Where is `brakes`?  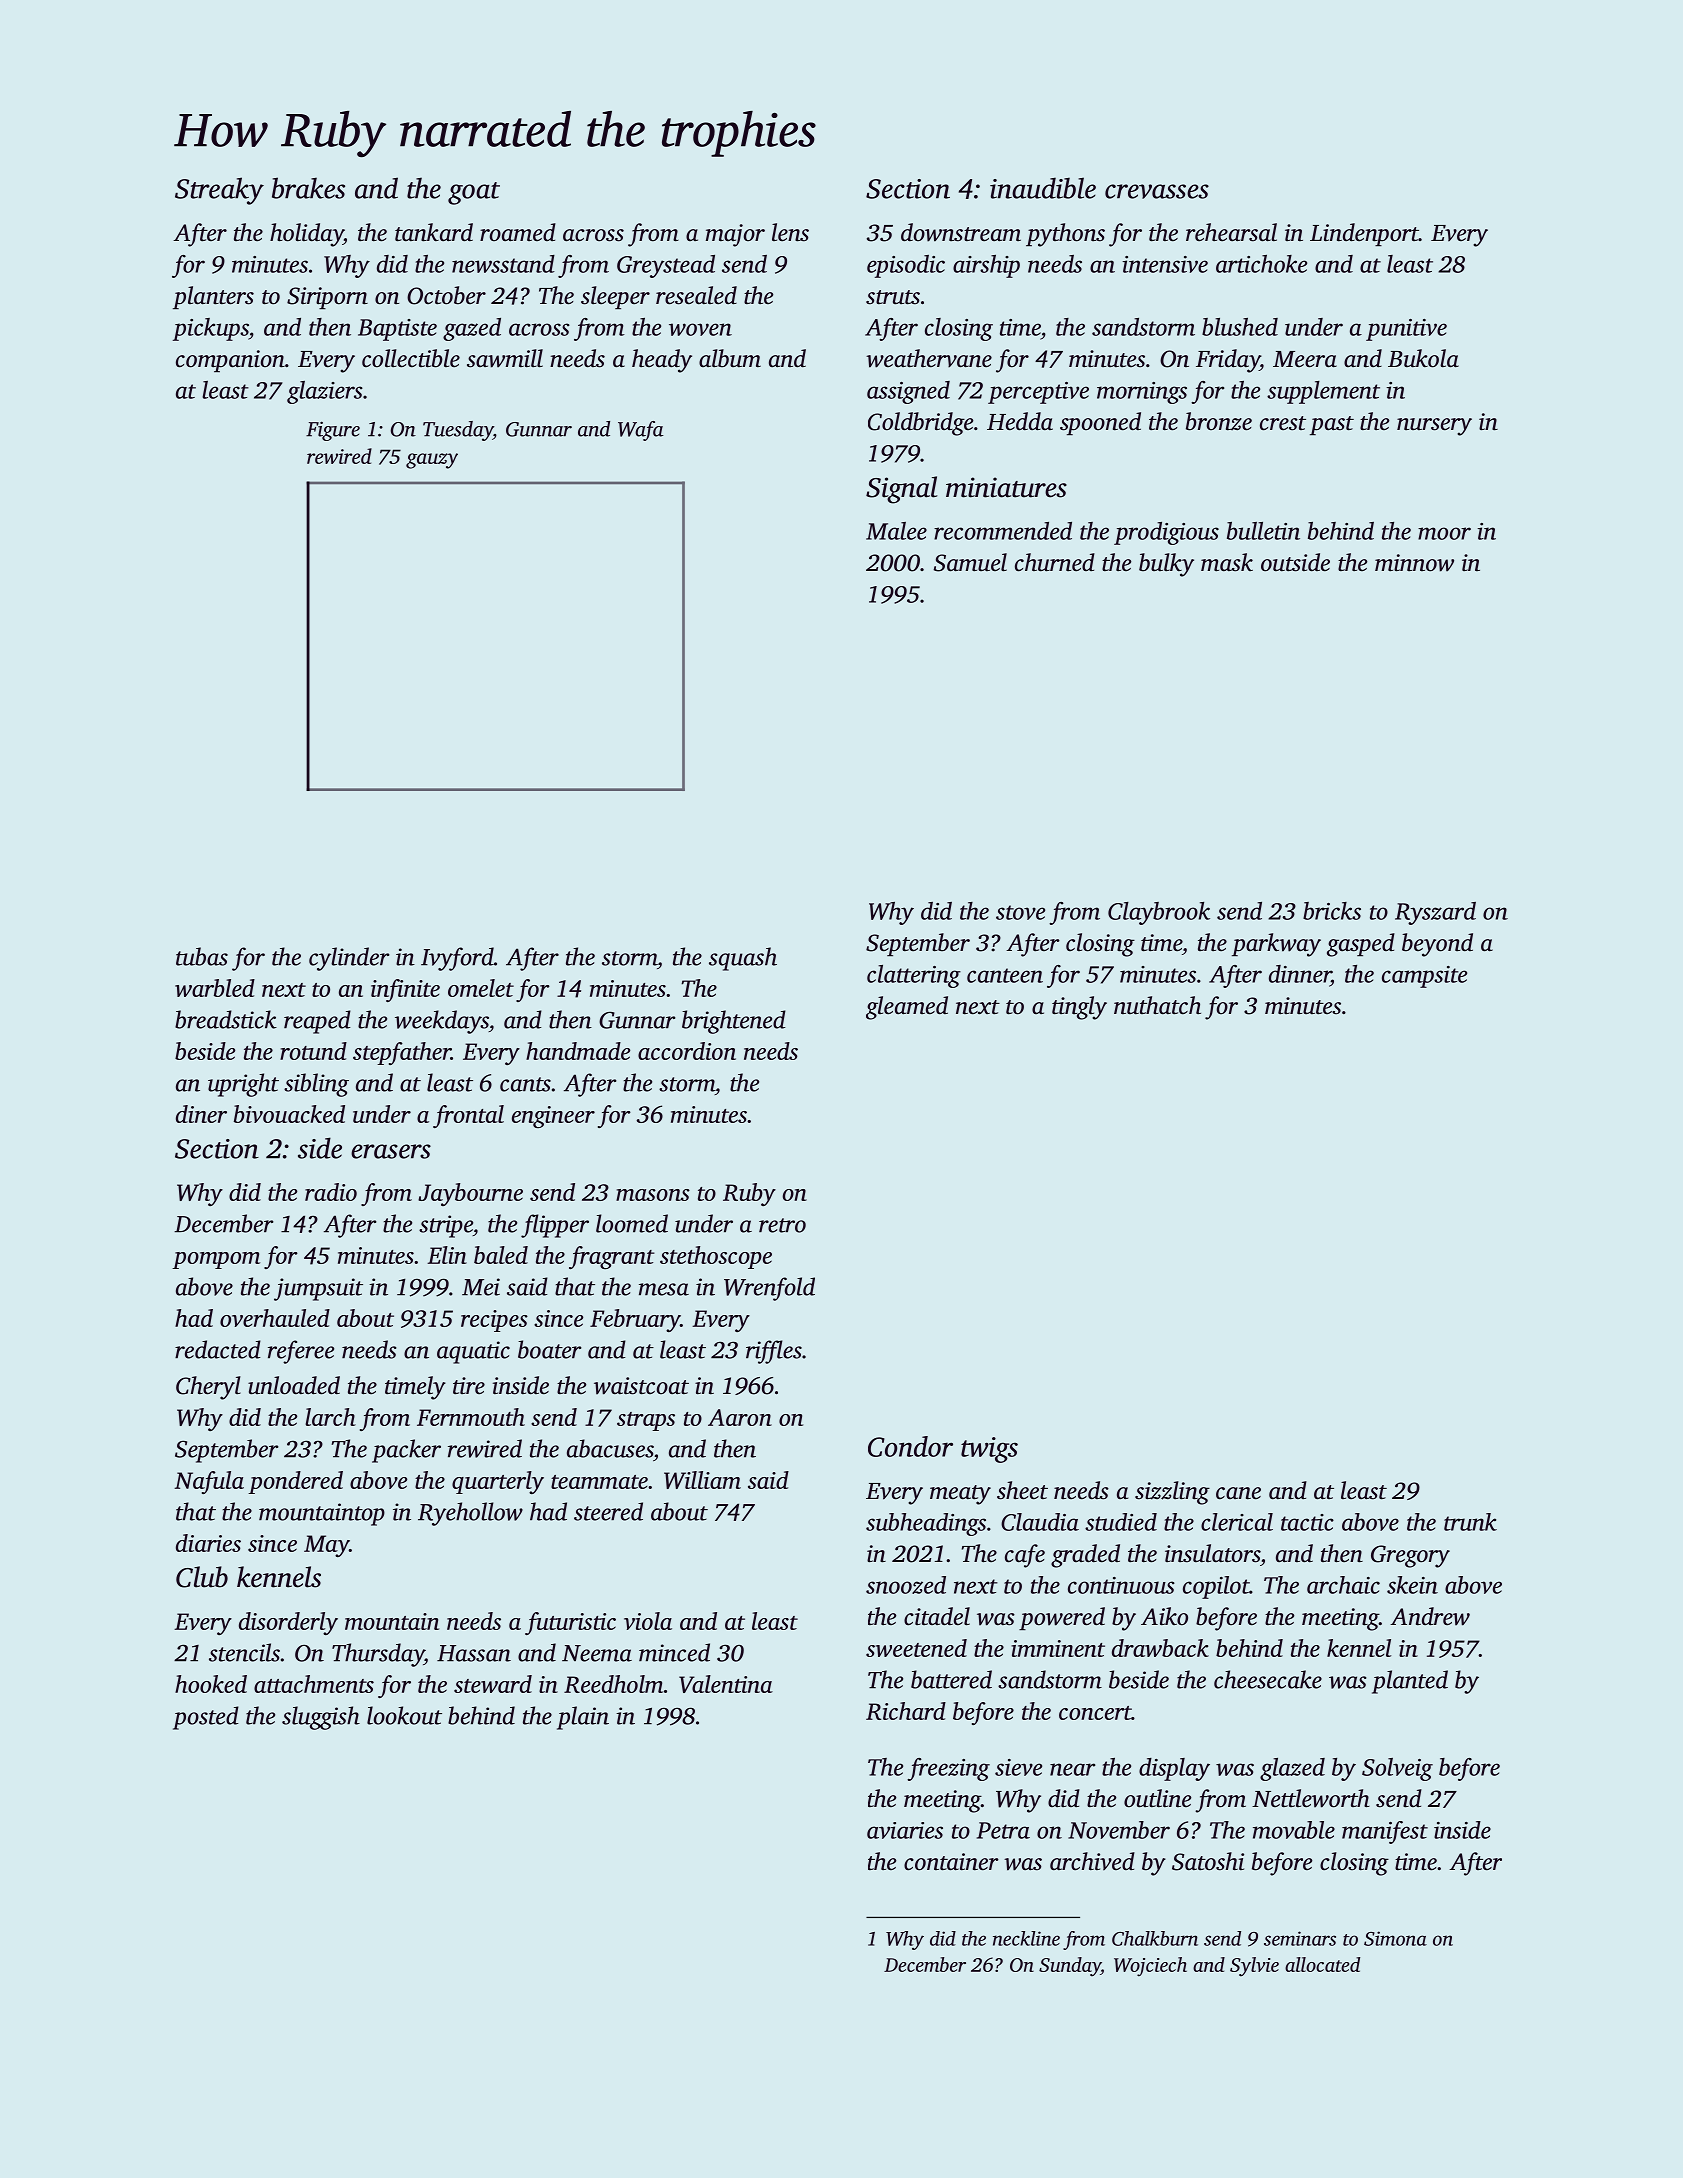
brakes is located at coordinates (308, 188).
